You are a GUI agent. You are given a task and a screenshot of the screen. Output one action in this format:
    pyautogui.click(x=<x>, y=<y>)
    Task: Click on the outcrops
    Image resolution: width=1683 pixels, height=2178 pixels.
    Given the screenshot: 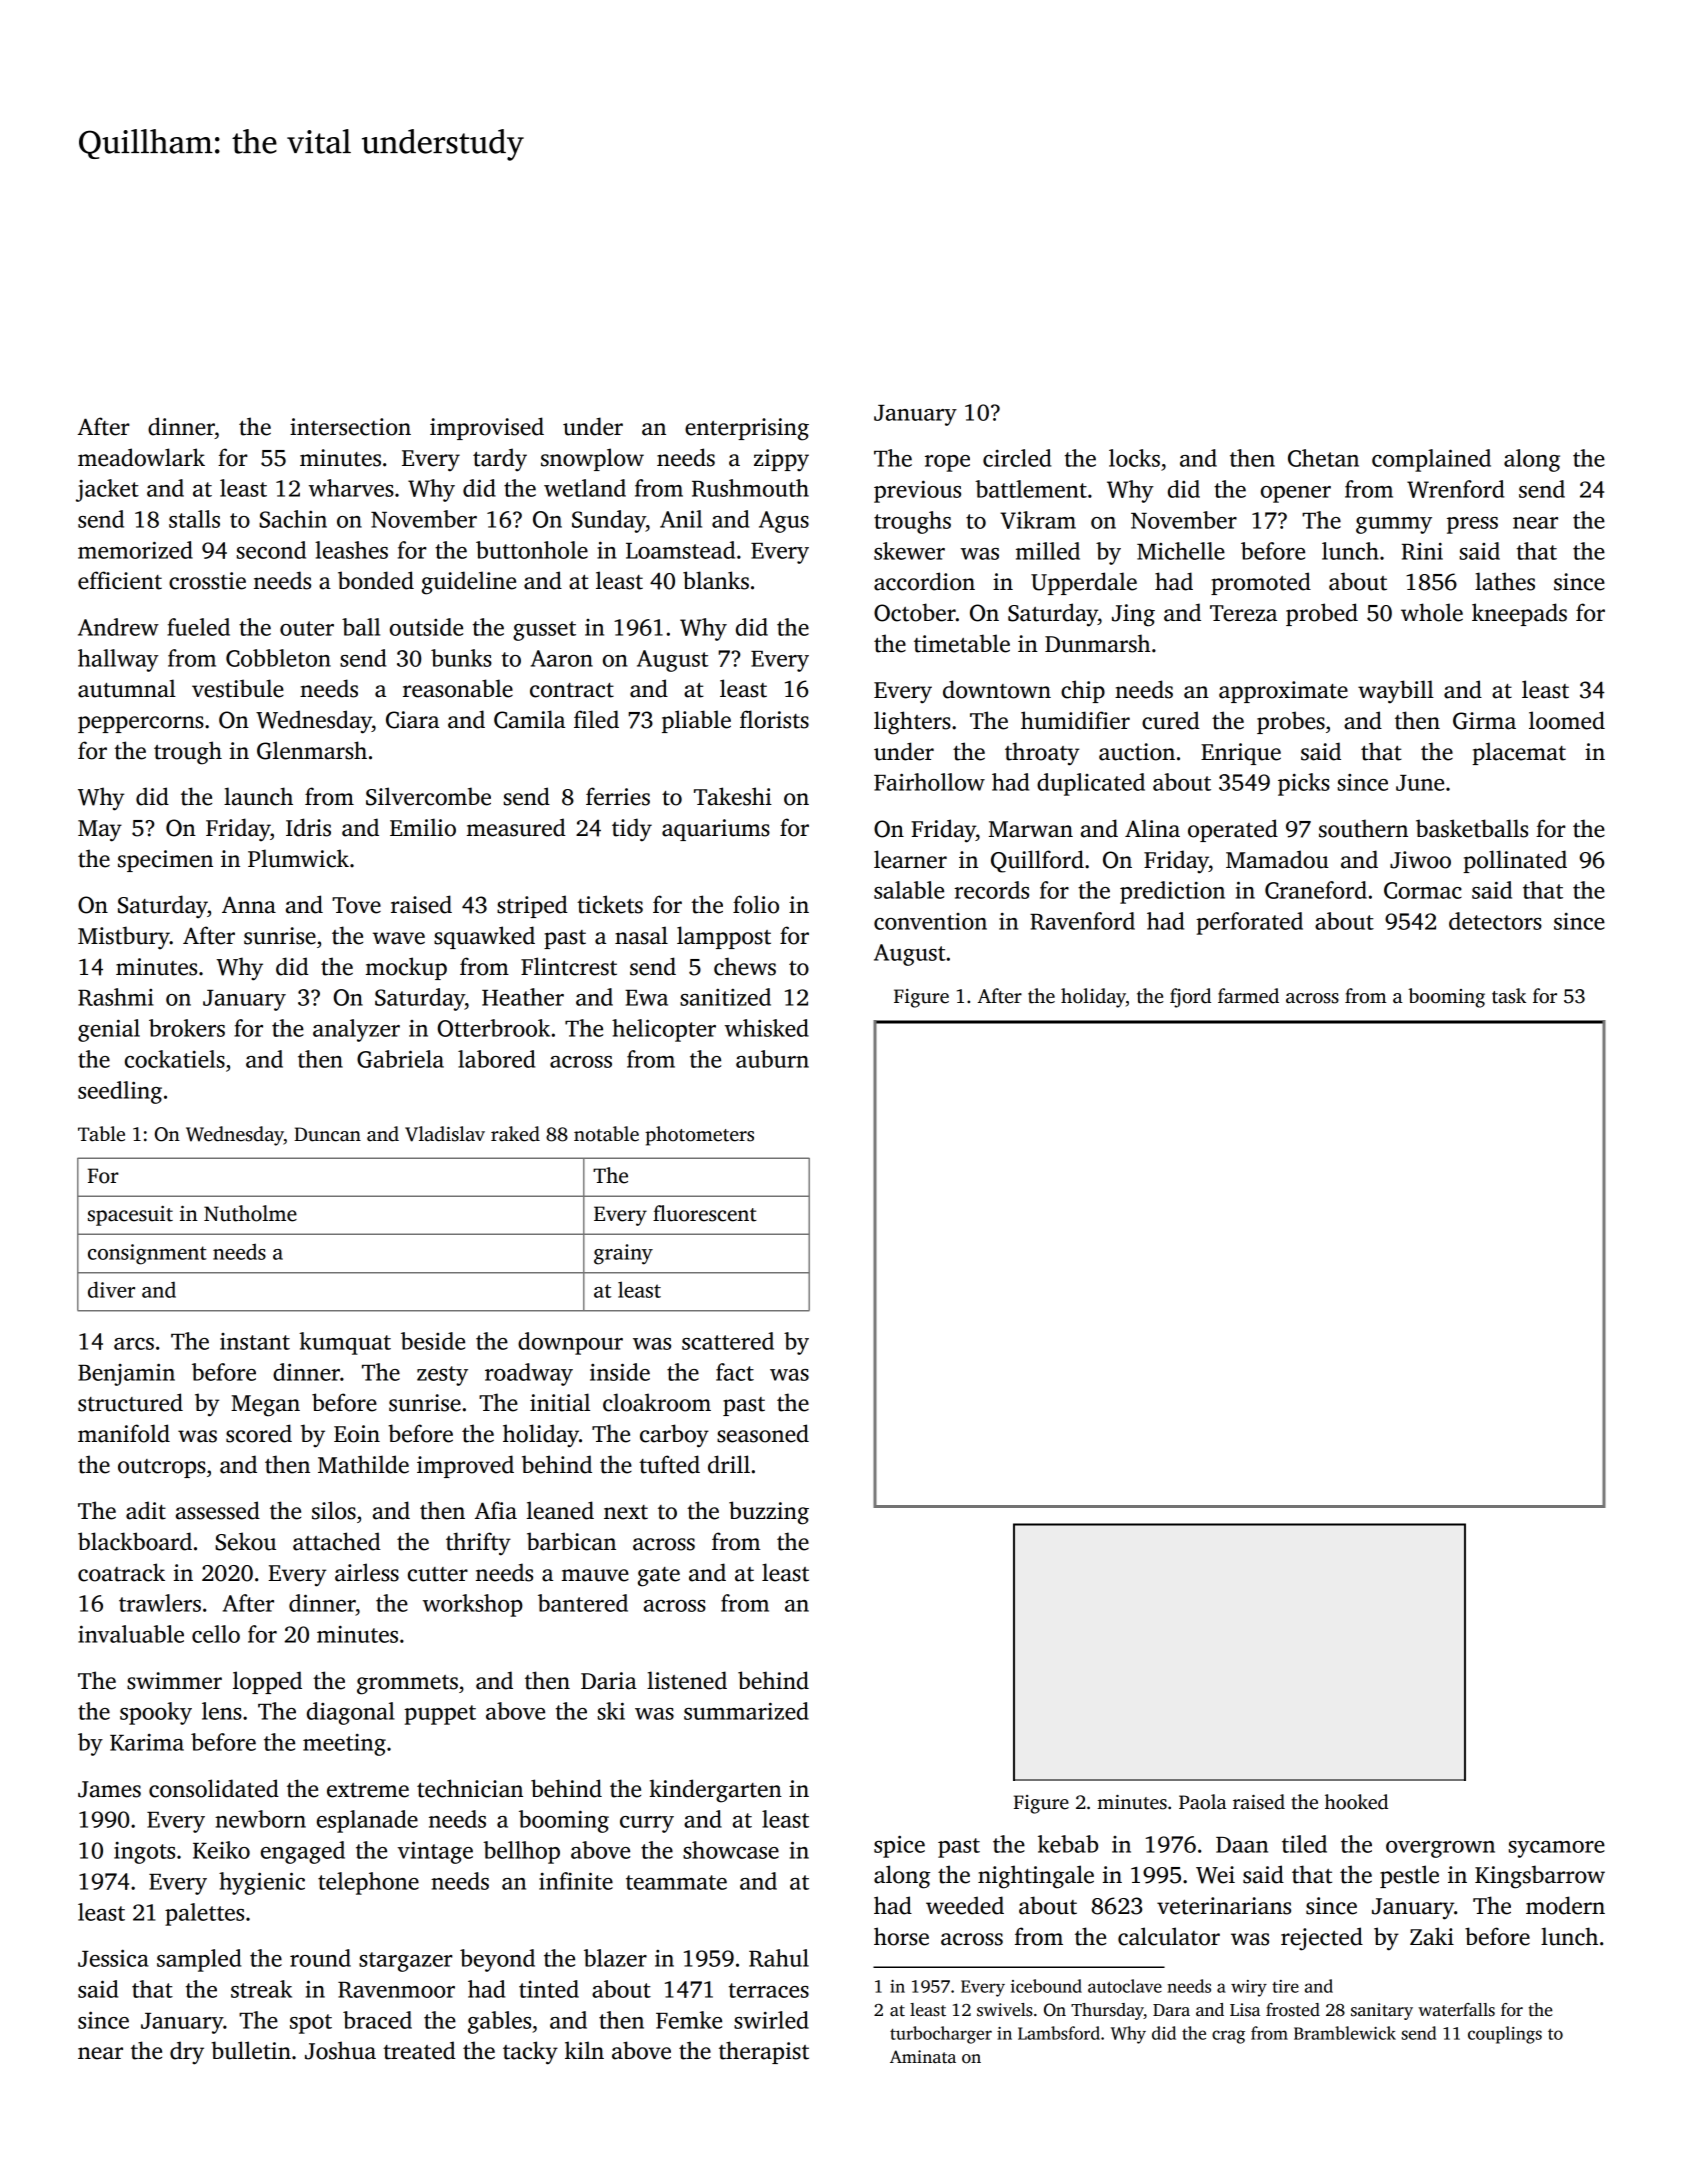 What is the action you would take?
    pyautogui.click(x=162, y=1468)
